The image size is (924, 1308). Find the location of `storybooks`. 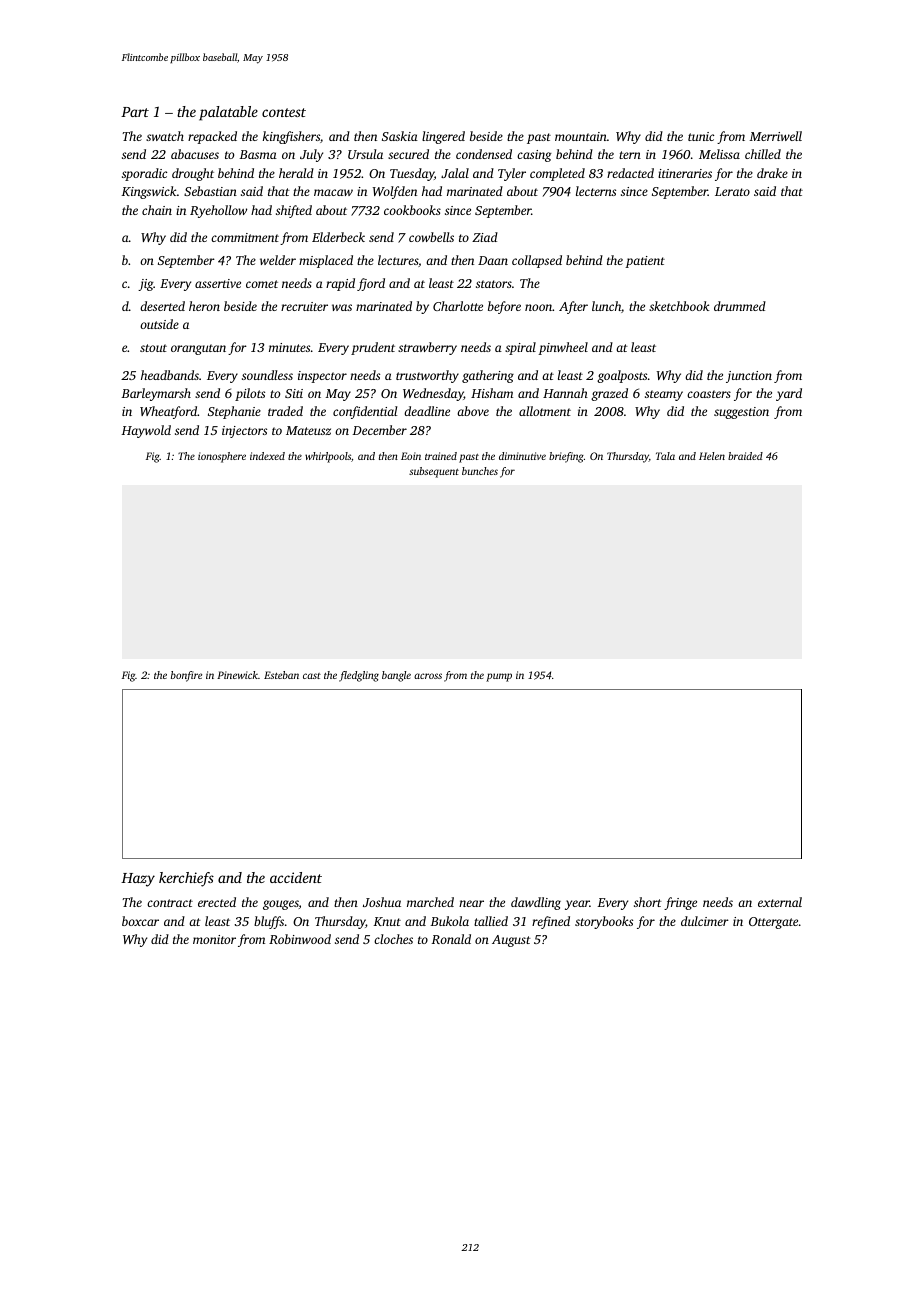

storybooks is located at coordinates (604, 922).
